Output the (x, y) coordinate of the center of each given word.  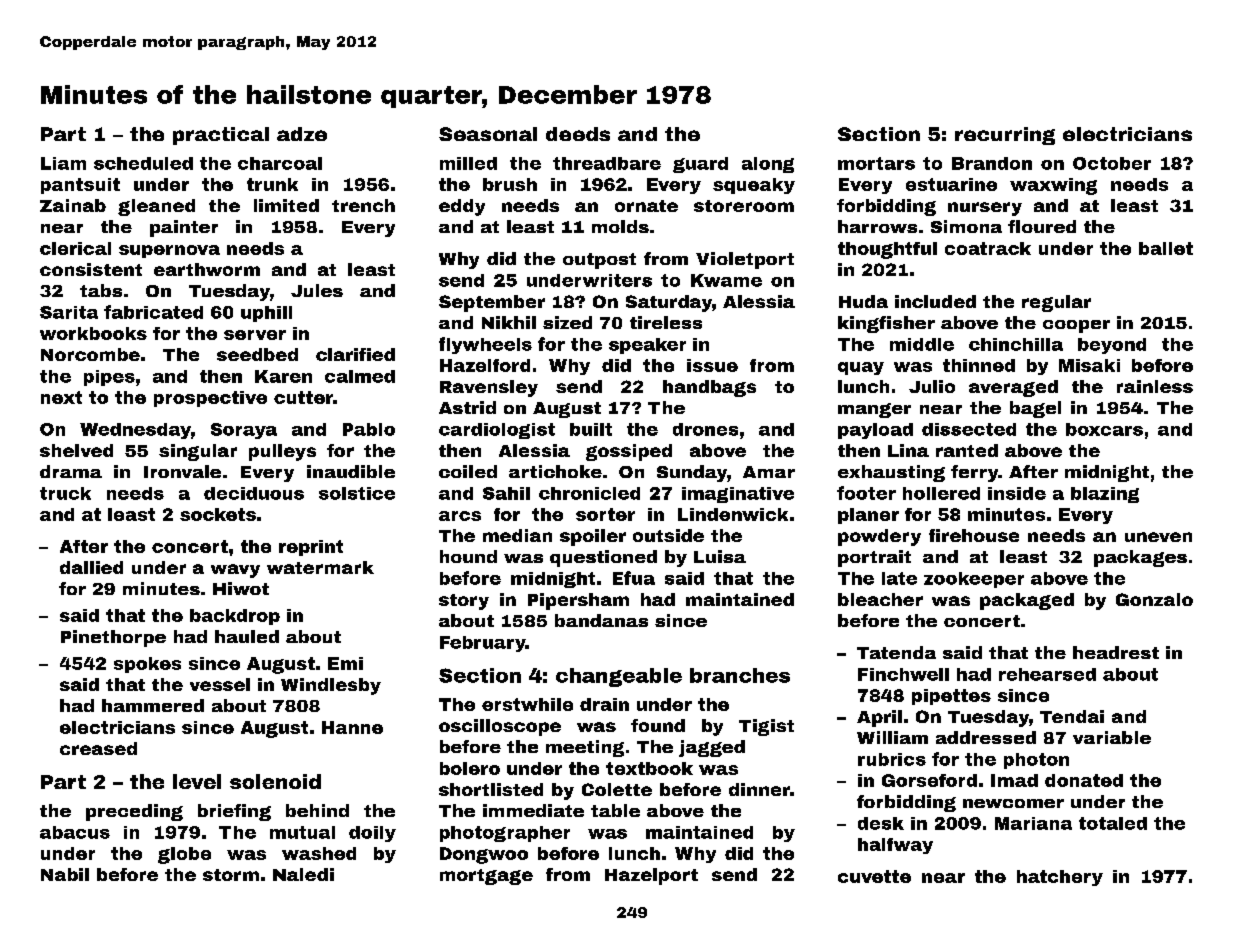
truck (65, 493)
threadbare (607, 163)
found (658, 725)
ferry (974, 473)
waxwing (1053, 186)
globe (184, 855)
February (483, 644)
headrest (1116, 652)
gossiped (629, 452)
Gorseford (929, 780)
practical (221, 136)
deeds (578, 134)
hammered (153, 705)
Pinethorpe (113, 638)
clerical (75, 248)
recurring (1005, 136)
